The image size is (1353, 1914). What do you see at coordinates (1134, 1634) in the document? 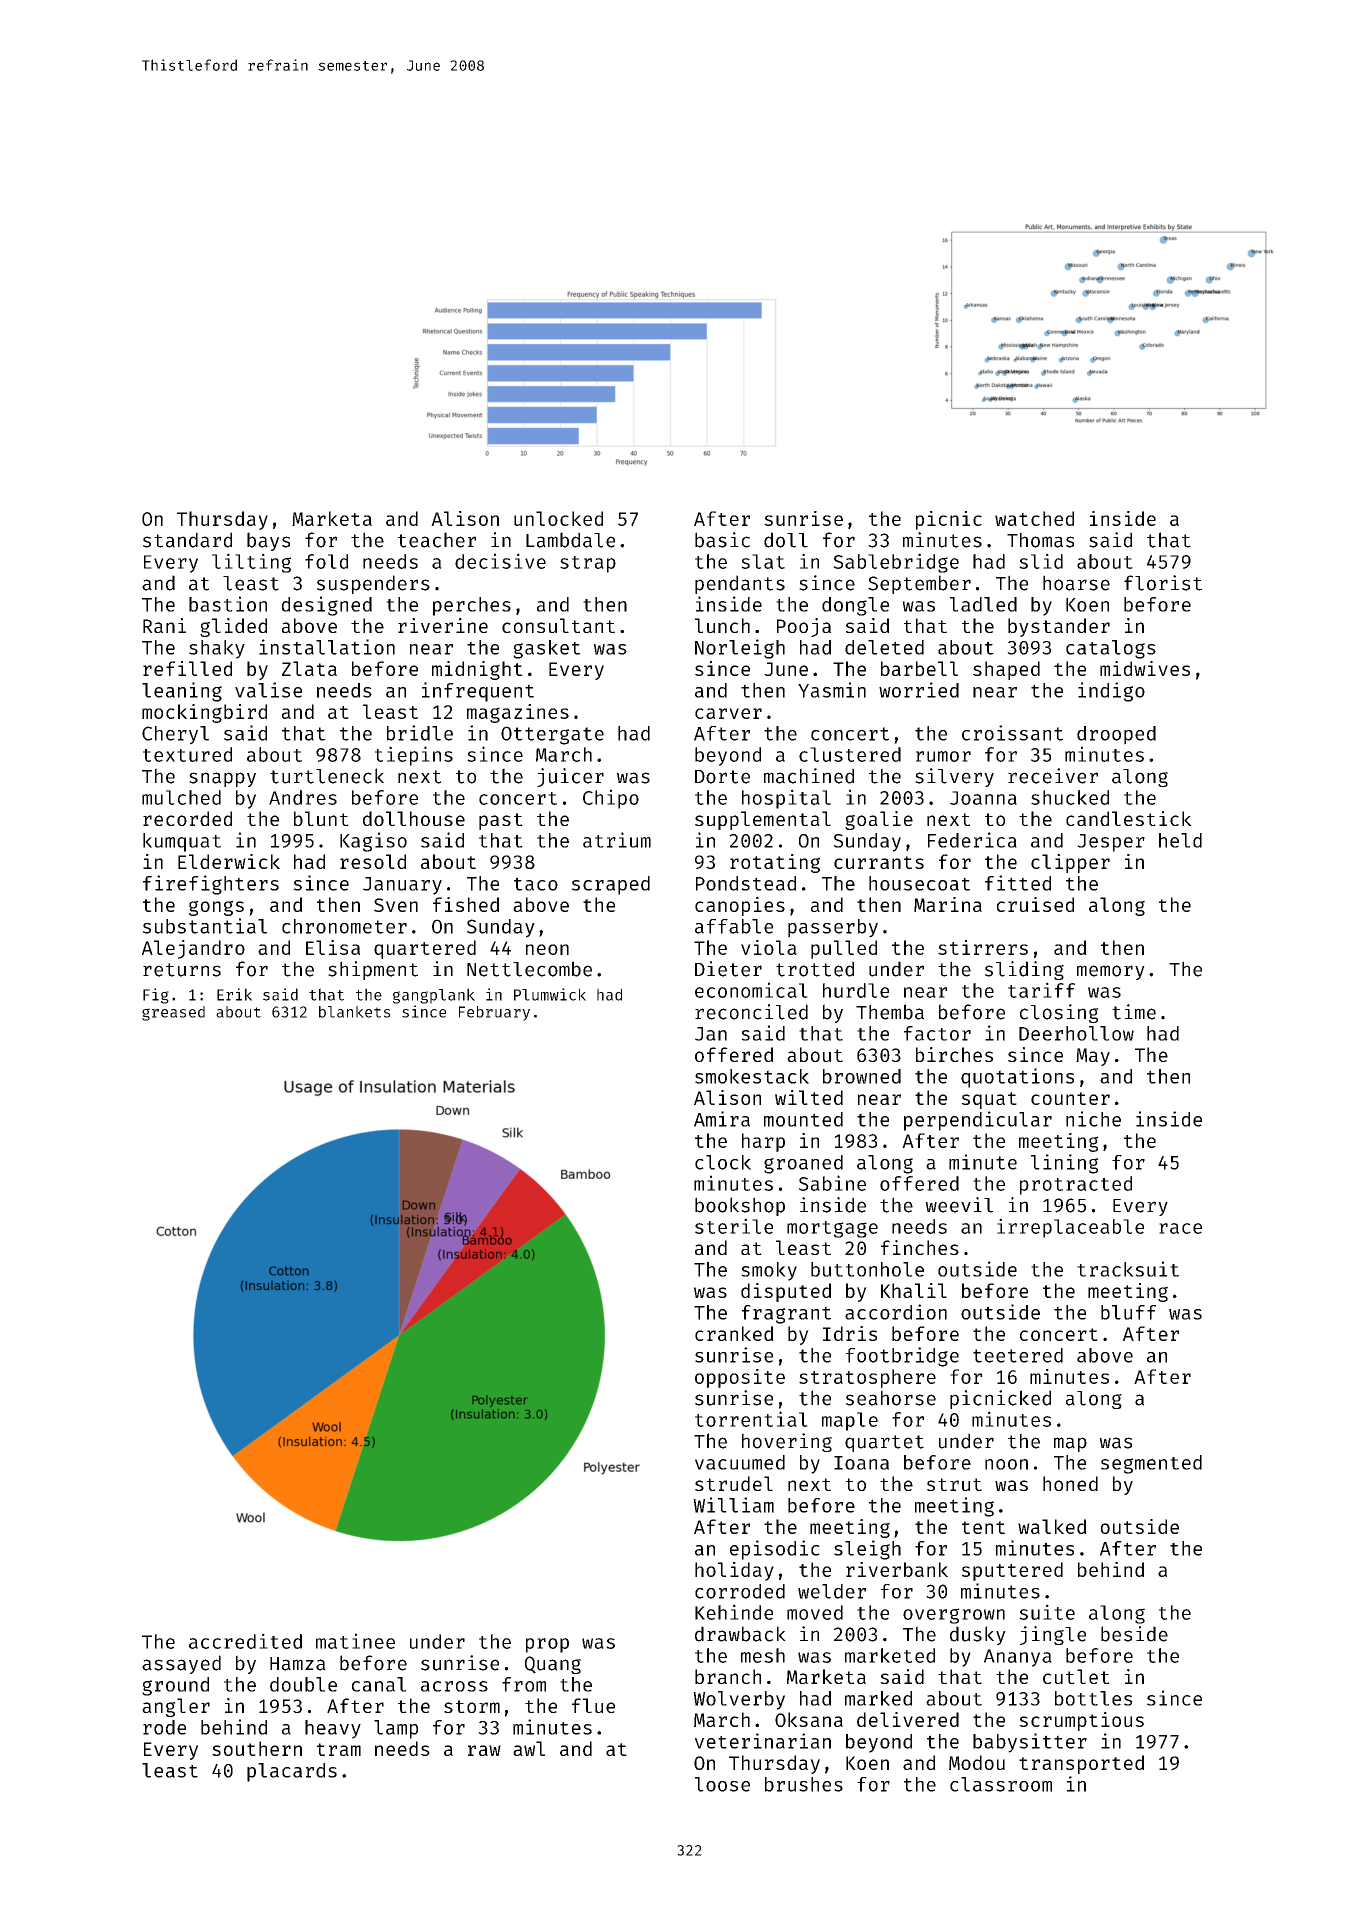
I see `beside` at bounding box center [1134, 1634].
